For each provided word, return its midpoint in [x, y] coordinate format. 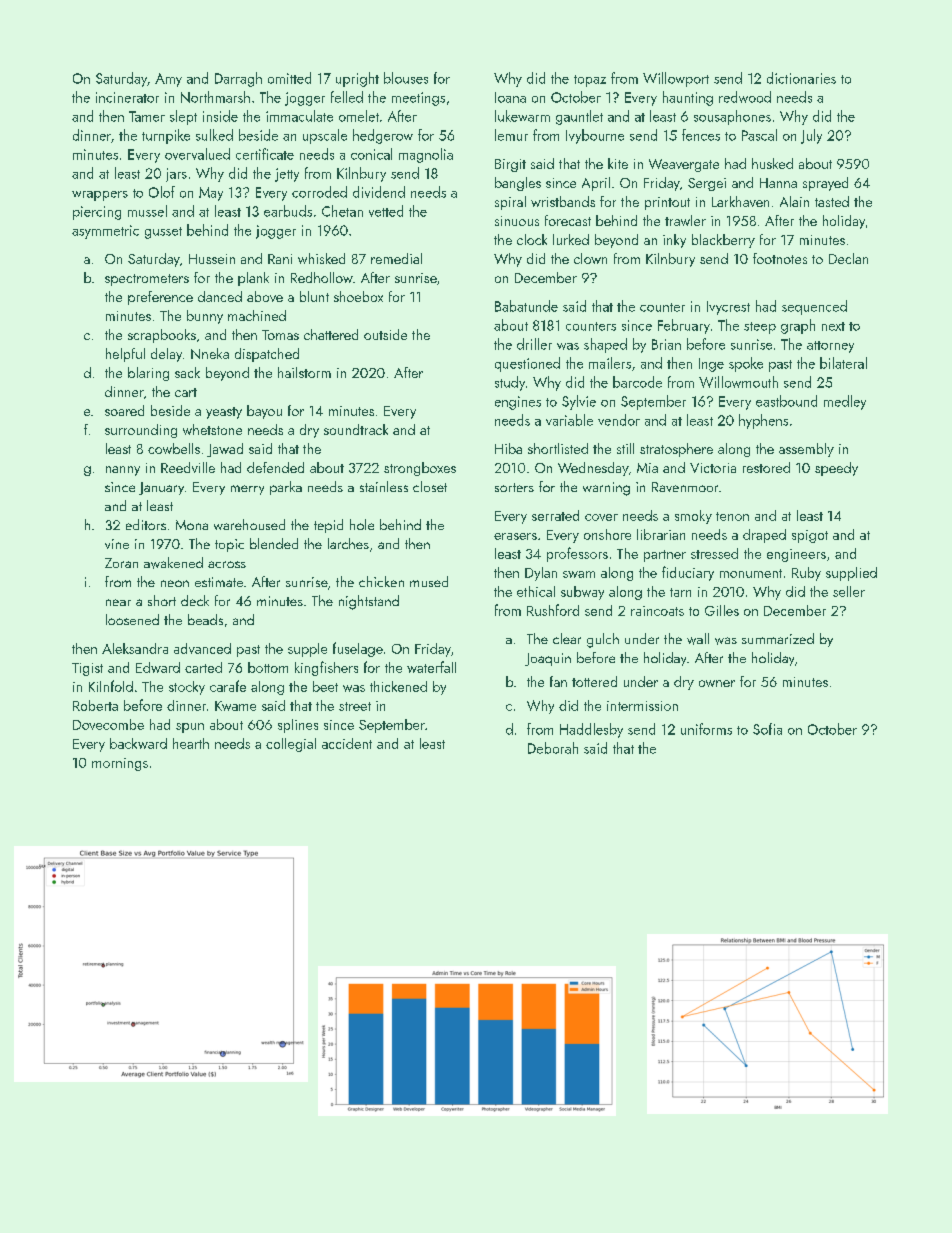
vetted [386, 211]
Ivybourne [595, 136]
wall [698, 639]
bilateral [843, 363]
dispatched [267, 355]
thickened [398, 686]
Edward [158, 667]
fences [701, 135]
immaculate [299, 116]
